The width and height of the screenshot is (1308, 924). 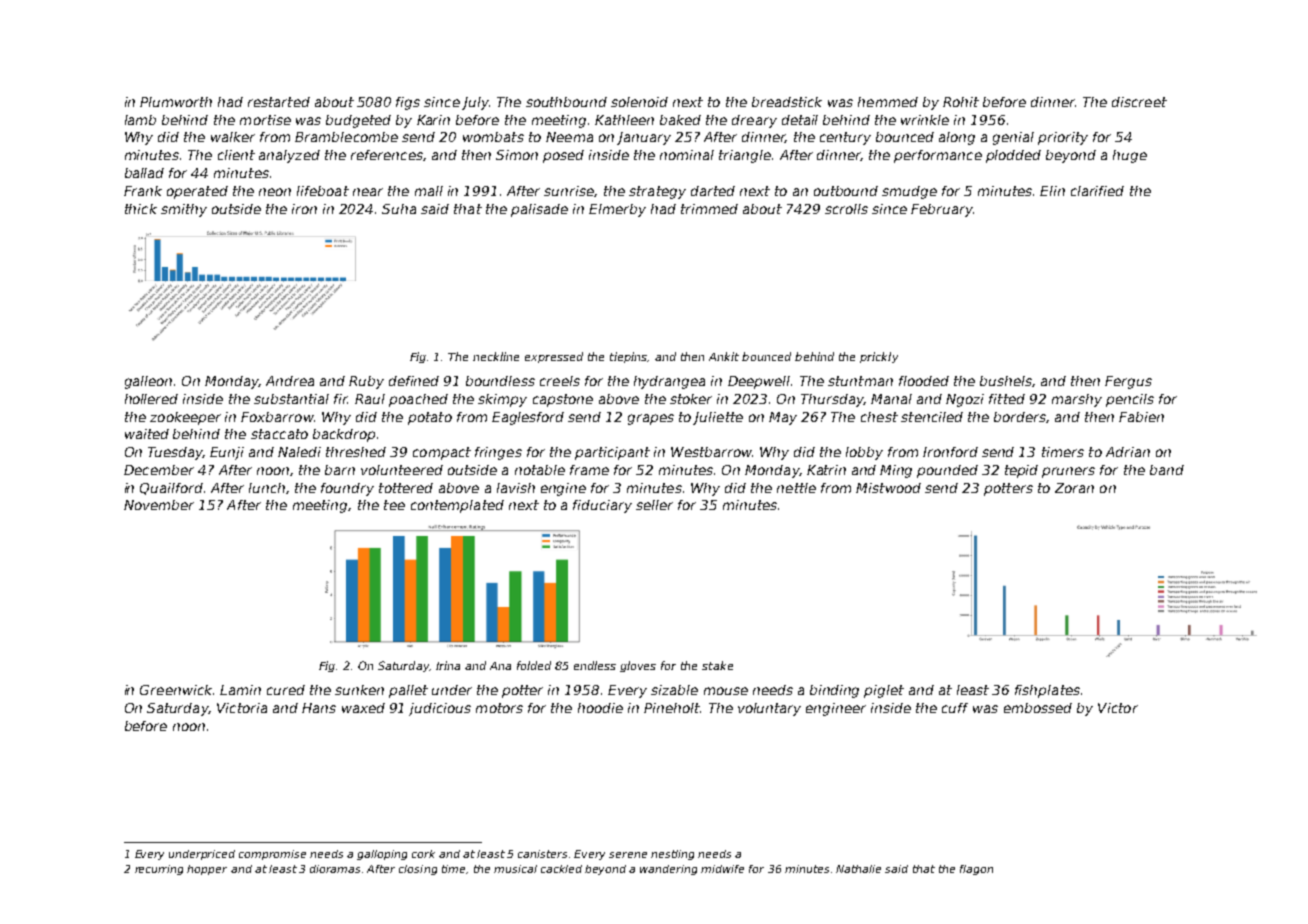 What do you see at coordinates (724, 356) in the screenshot?
I see `Ankit` at bounding box center [724, 356].
